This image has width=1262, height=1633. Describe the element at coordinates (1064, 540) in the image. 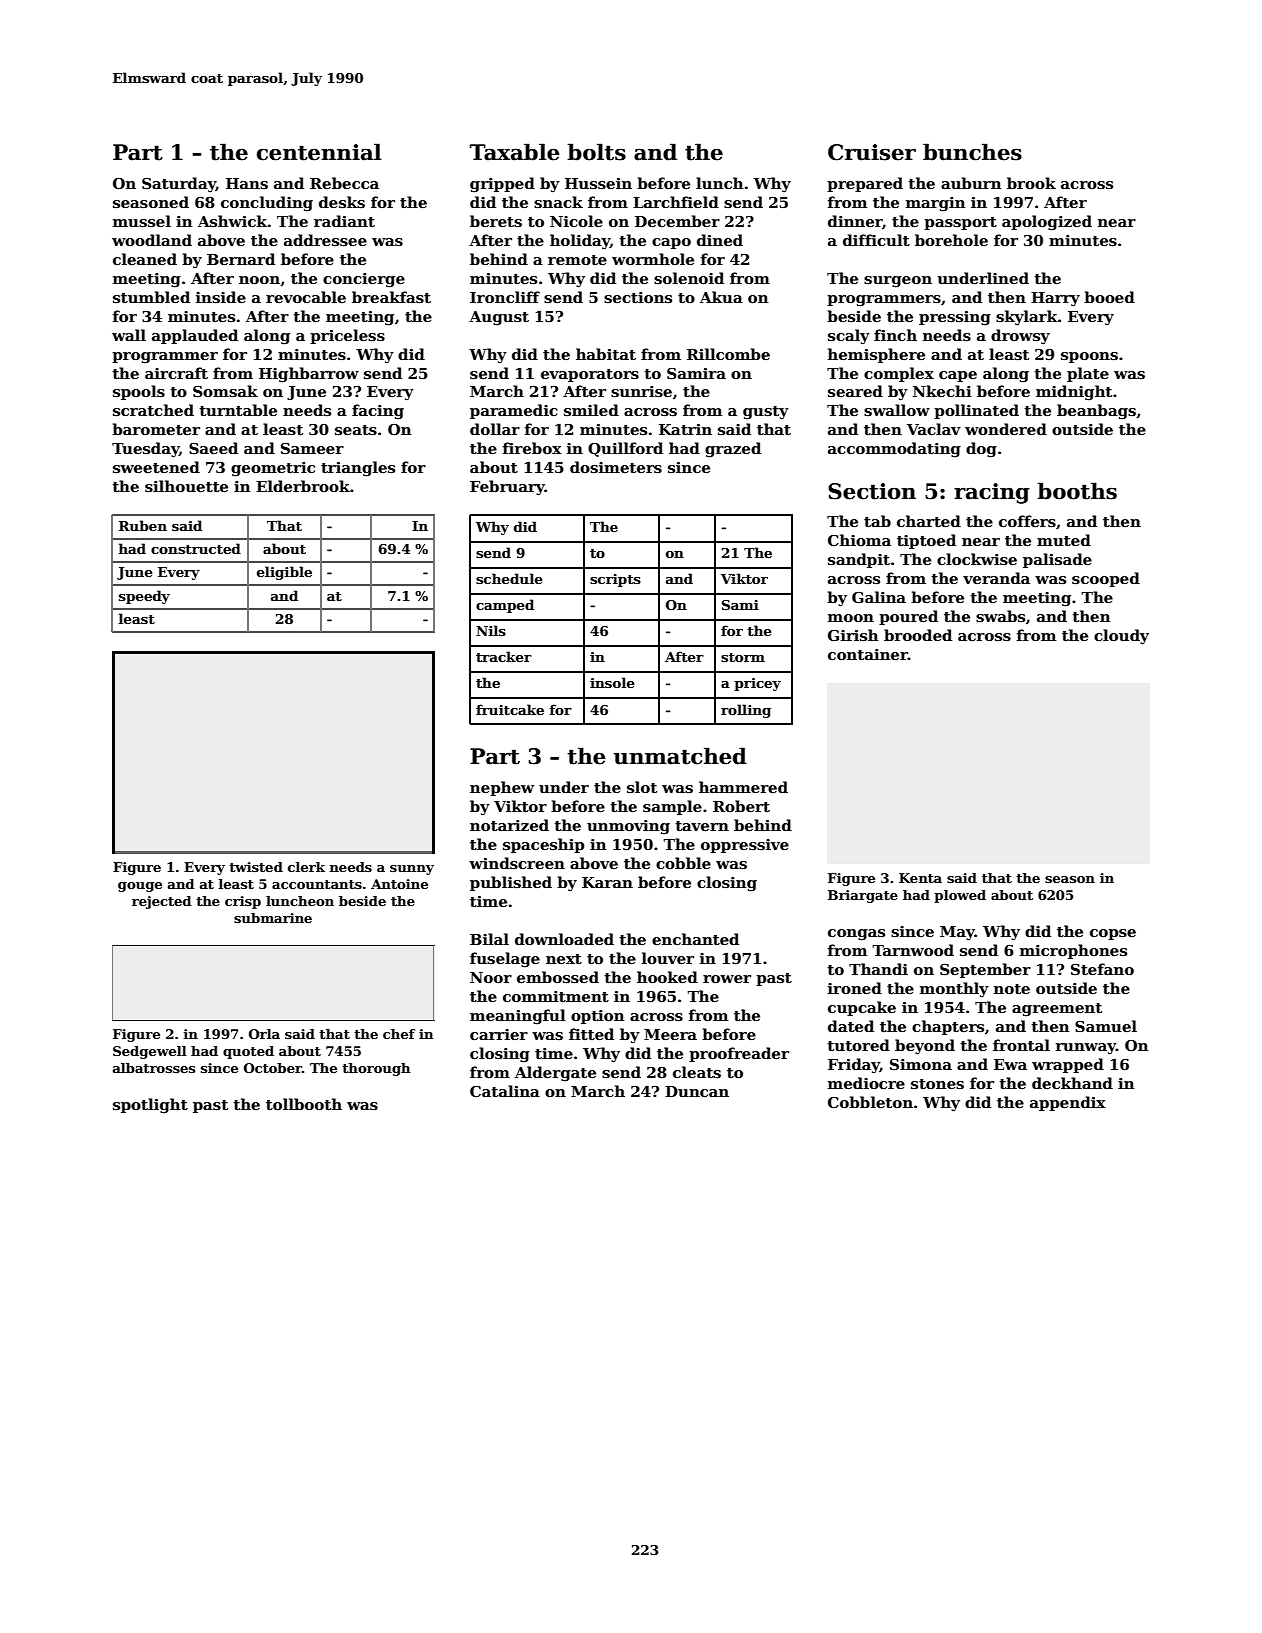

I see `muted` at that location.
